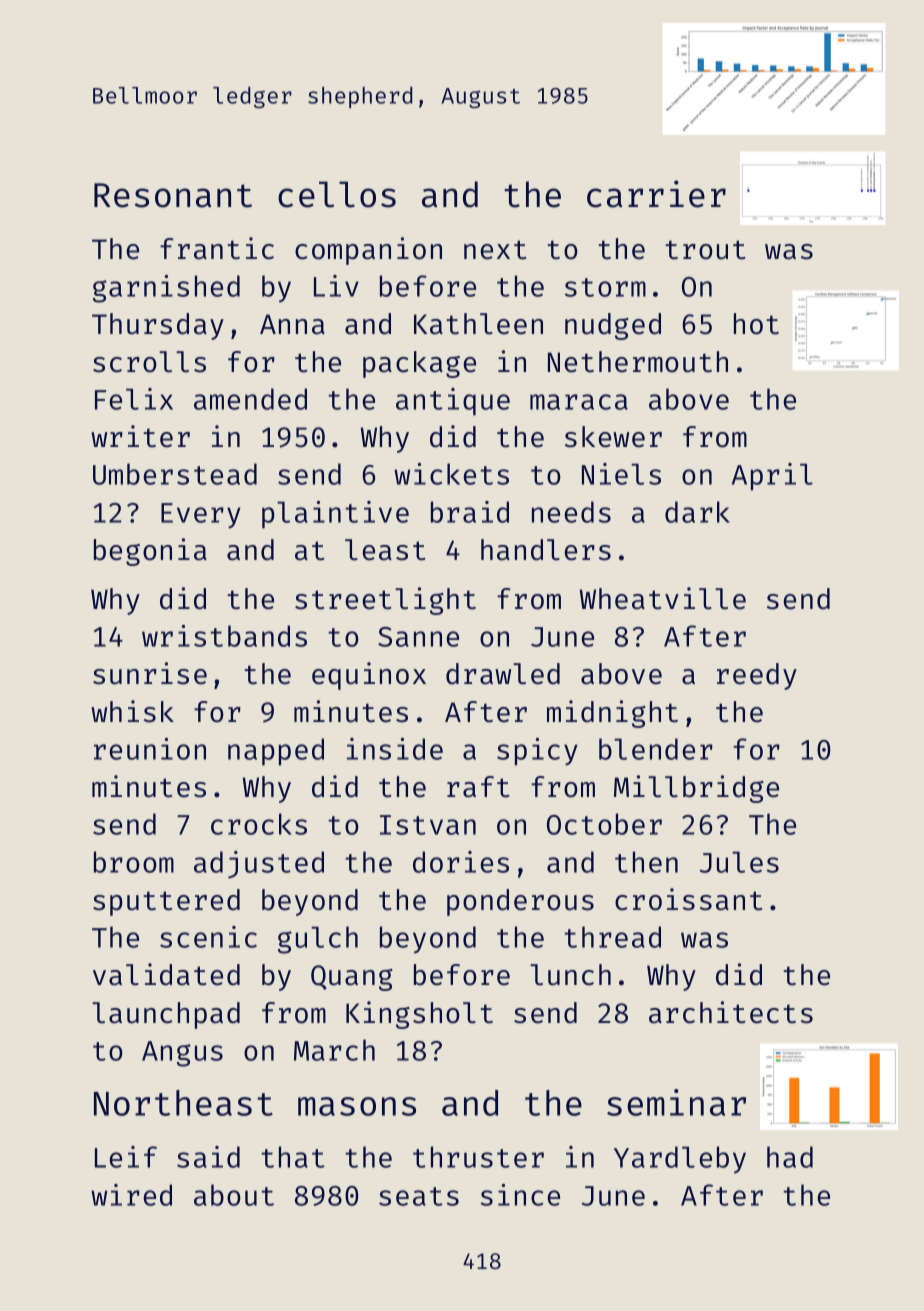 Image resolution: width=924 pixels, height=1311 pixels. What do you see at coordinates (478, 1157) in the screenshot?
I see `thruster` at bounding box center [478, 1157].
